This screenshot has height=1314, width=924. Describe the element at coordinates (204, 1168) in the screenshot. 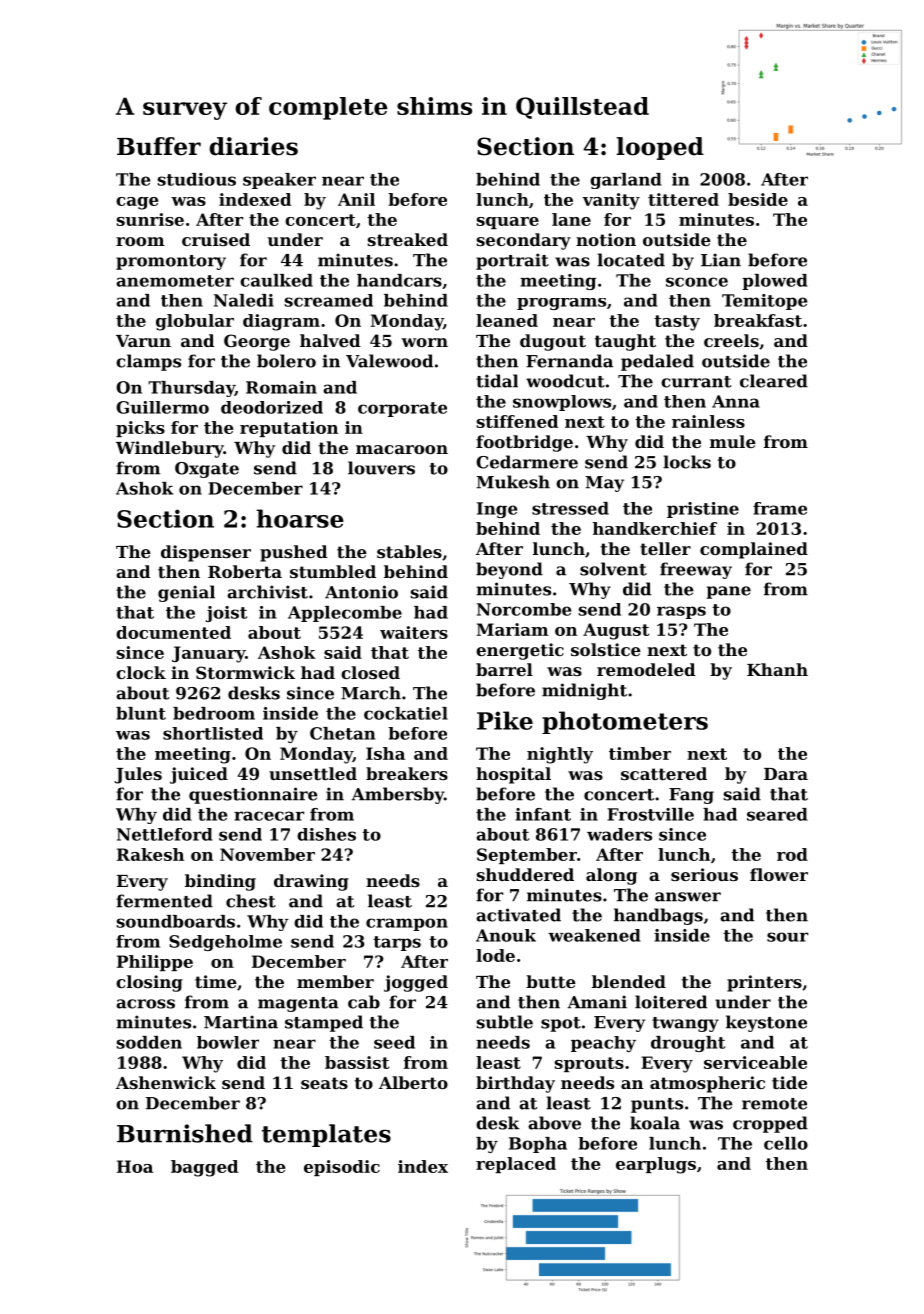

I see `bagged` at that location.
